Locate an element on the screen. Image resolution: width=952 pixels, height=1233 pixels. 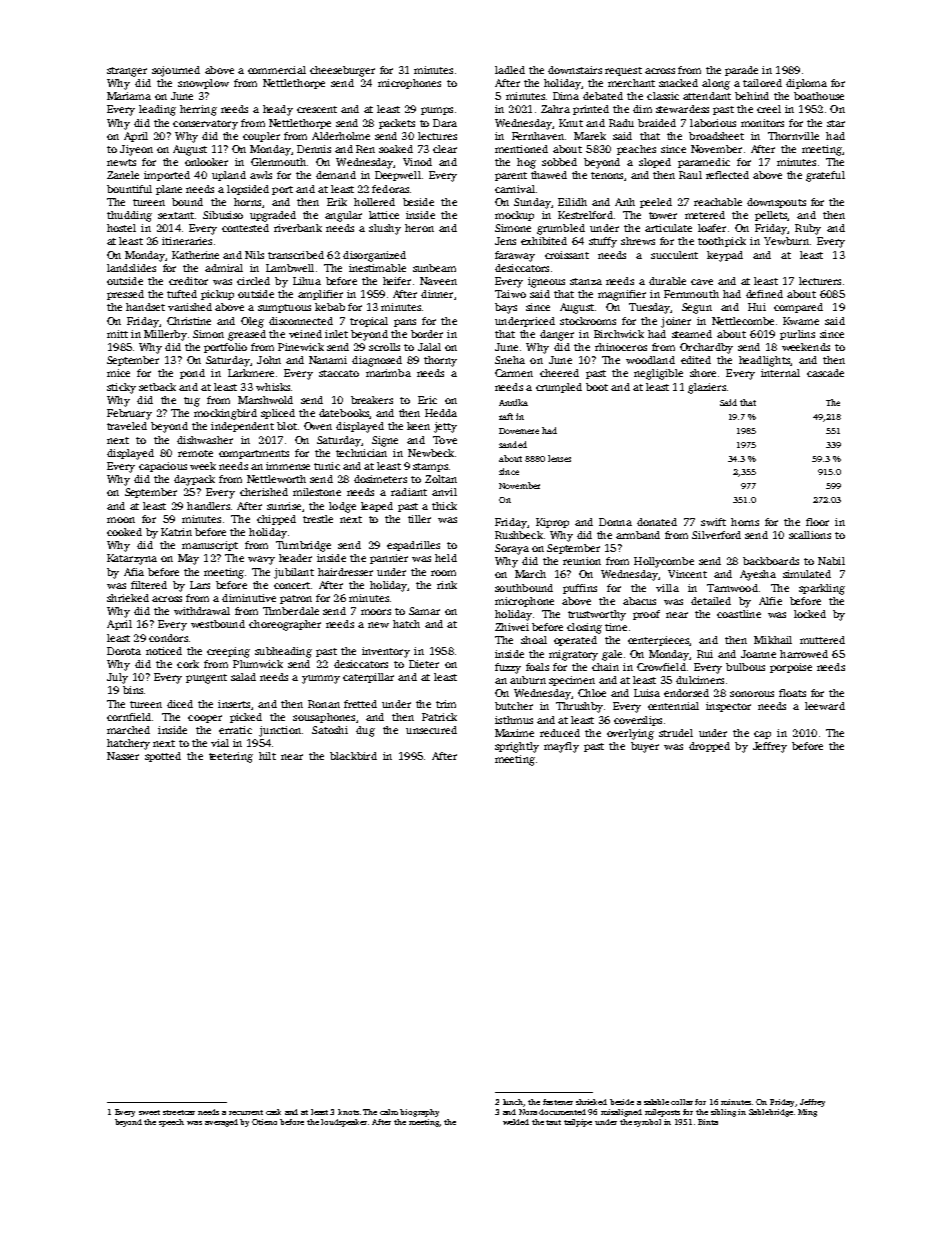
sprightly is located at coordinates (517, 747).
